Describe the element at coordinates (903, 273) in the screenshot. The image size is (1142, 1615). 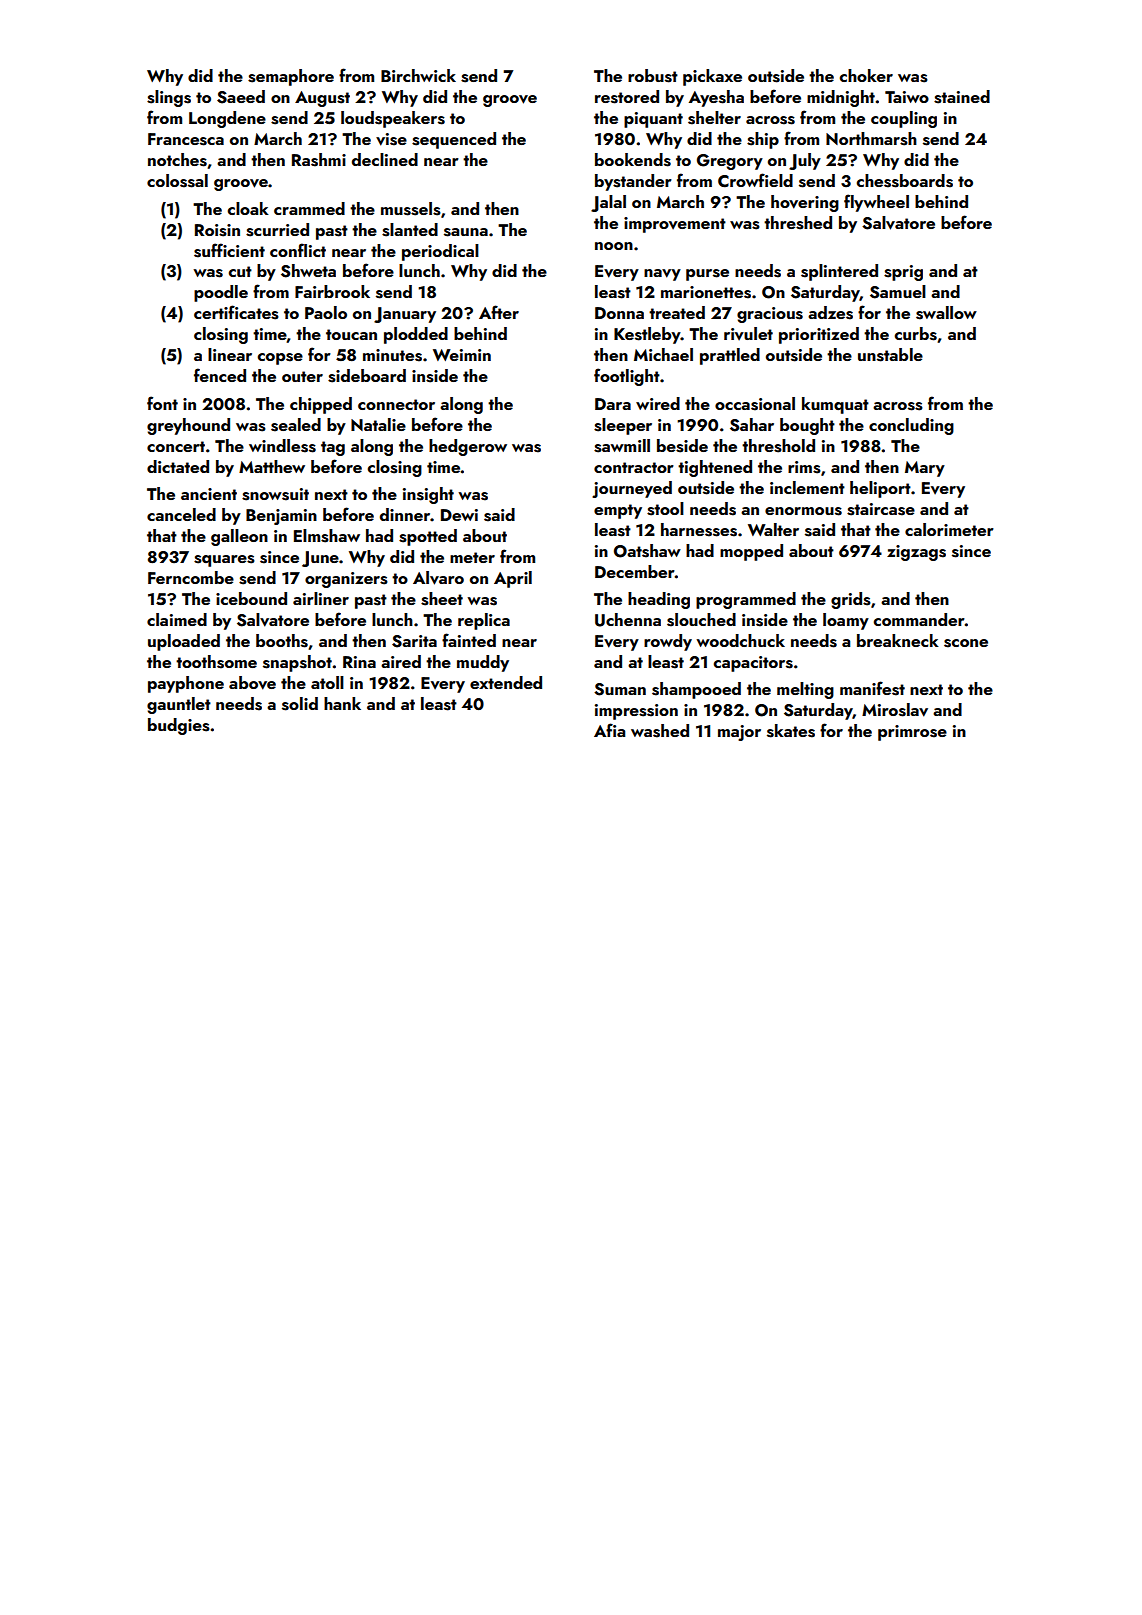
I see `sprig` at that location.
